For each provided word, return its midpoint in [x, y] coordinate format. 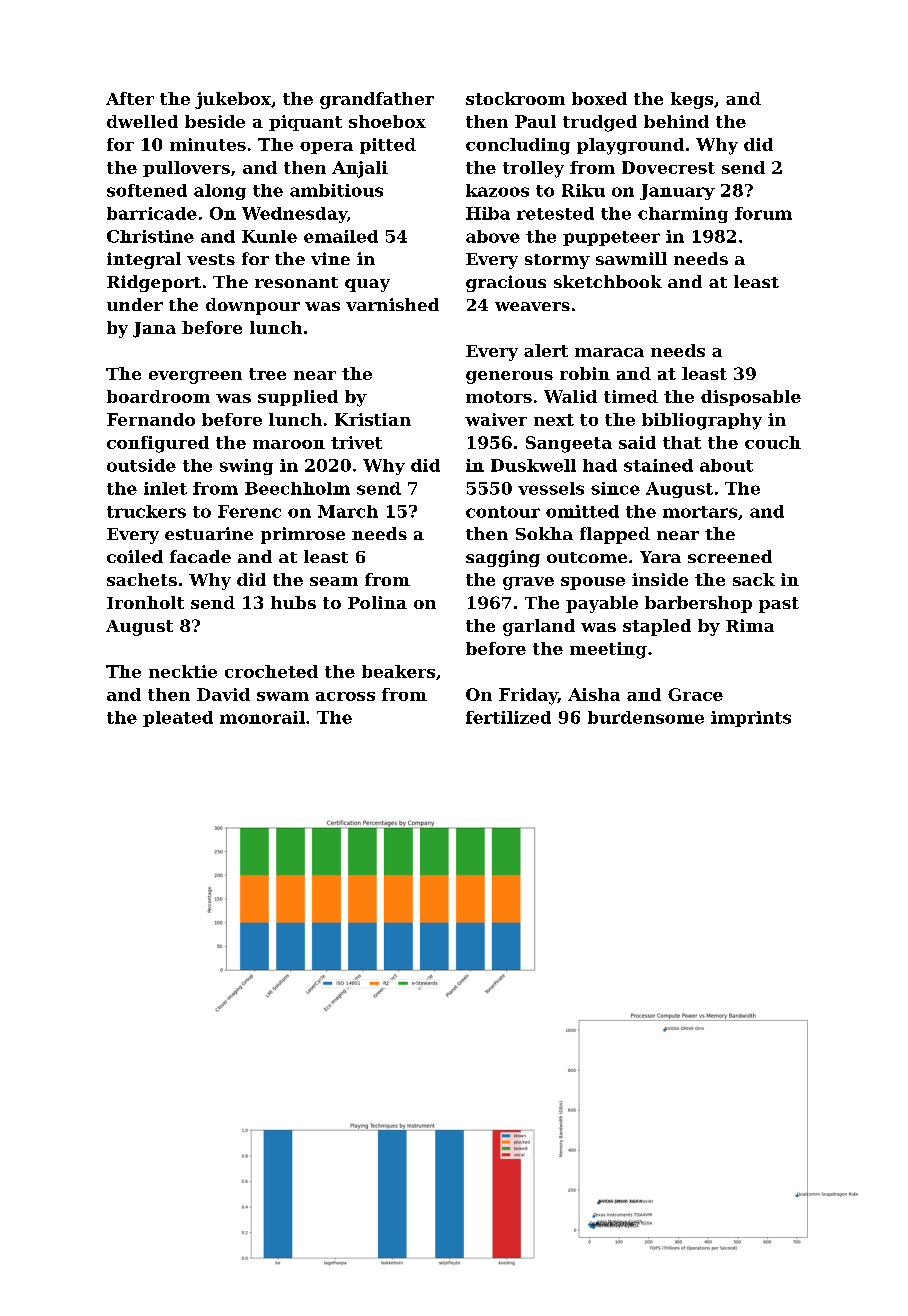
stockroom [515, 98]
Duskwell [533, 465]
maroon [289, 444]
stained [658, 465]
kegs [692, 100]
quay [367, 285]
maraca [609, 352]
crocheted [271, 671]
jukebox [233, 100]
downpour [253, 306]
